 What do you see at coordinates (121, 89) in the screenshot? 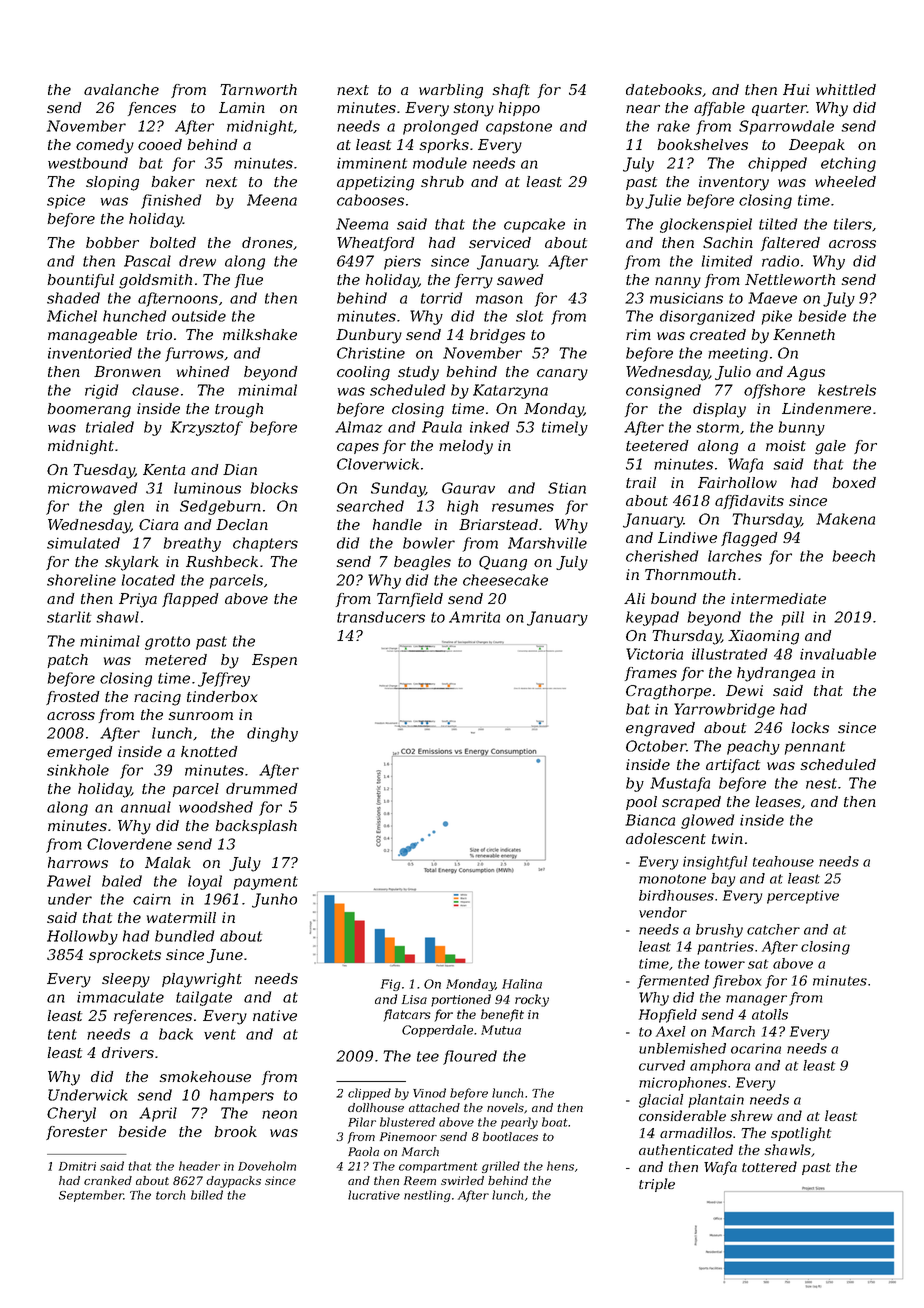
I see `avalanche` at bounding box center [121, 89].
